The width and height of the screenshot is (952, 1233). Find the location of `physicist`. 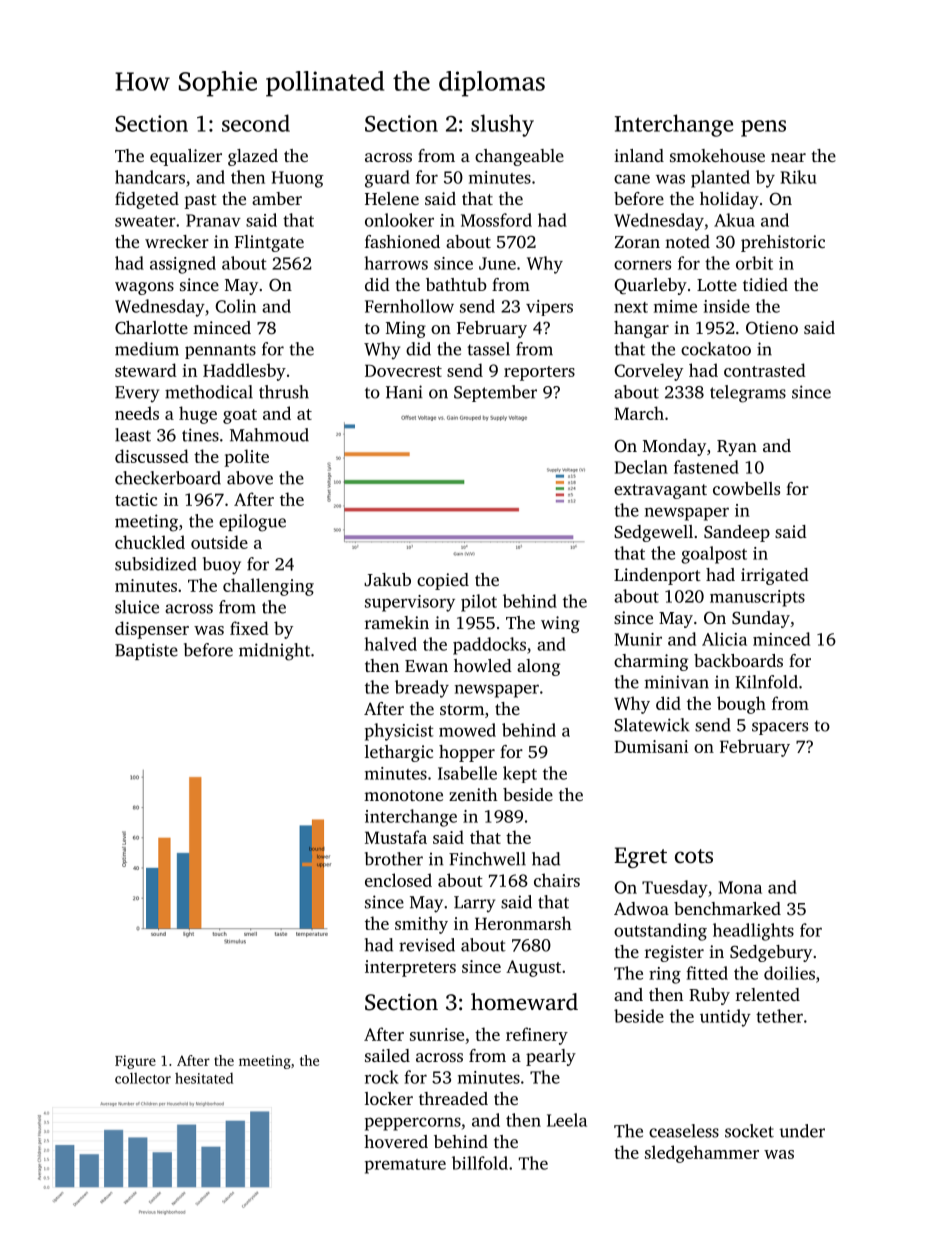

physicist is located at coordinates (399, 732).
